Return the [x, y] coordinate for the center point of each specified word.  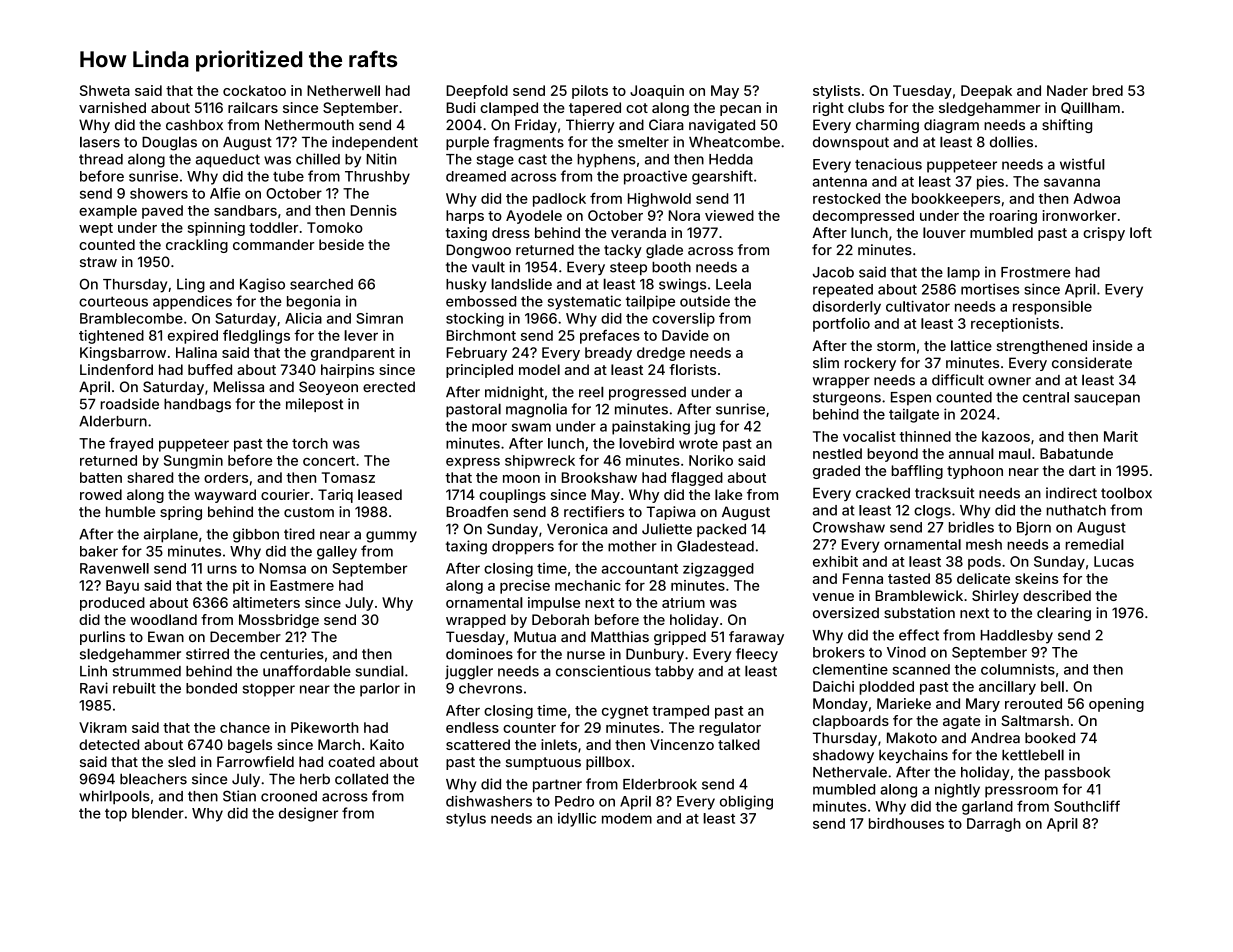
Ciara [666, 125]
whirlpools [114, 797]
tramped [680, 712]
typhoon [975, 472]
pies [990, 183]
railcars [253, 107]
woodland [163, 619]
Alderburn [113, 421]
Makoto [912, 738]
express [473, 463]
